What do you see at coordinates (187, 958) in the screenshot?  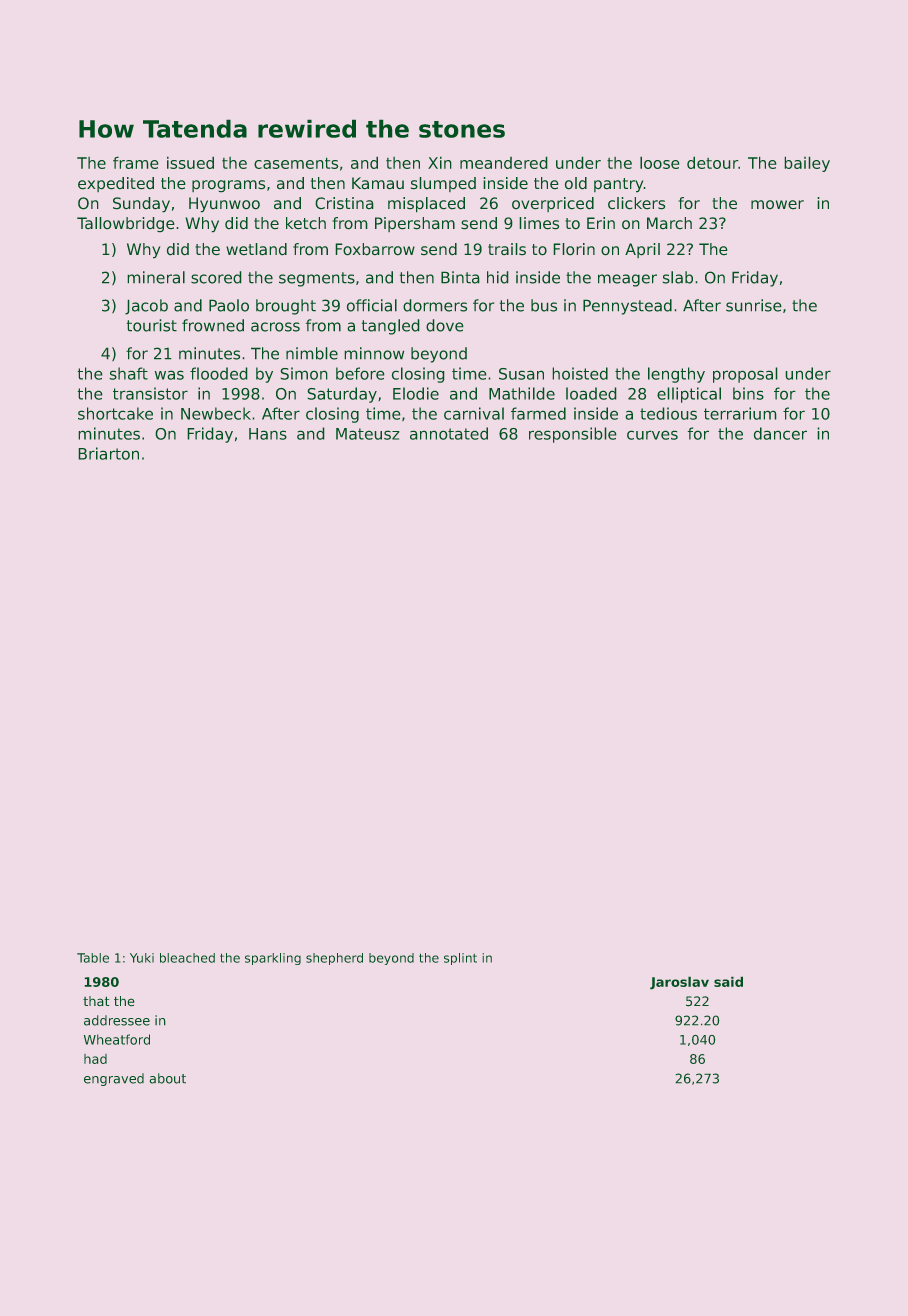 I see `bleached` at bounding box center [187, 958].
